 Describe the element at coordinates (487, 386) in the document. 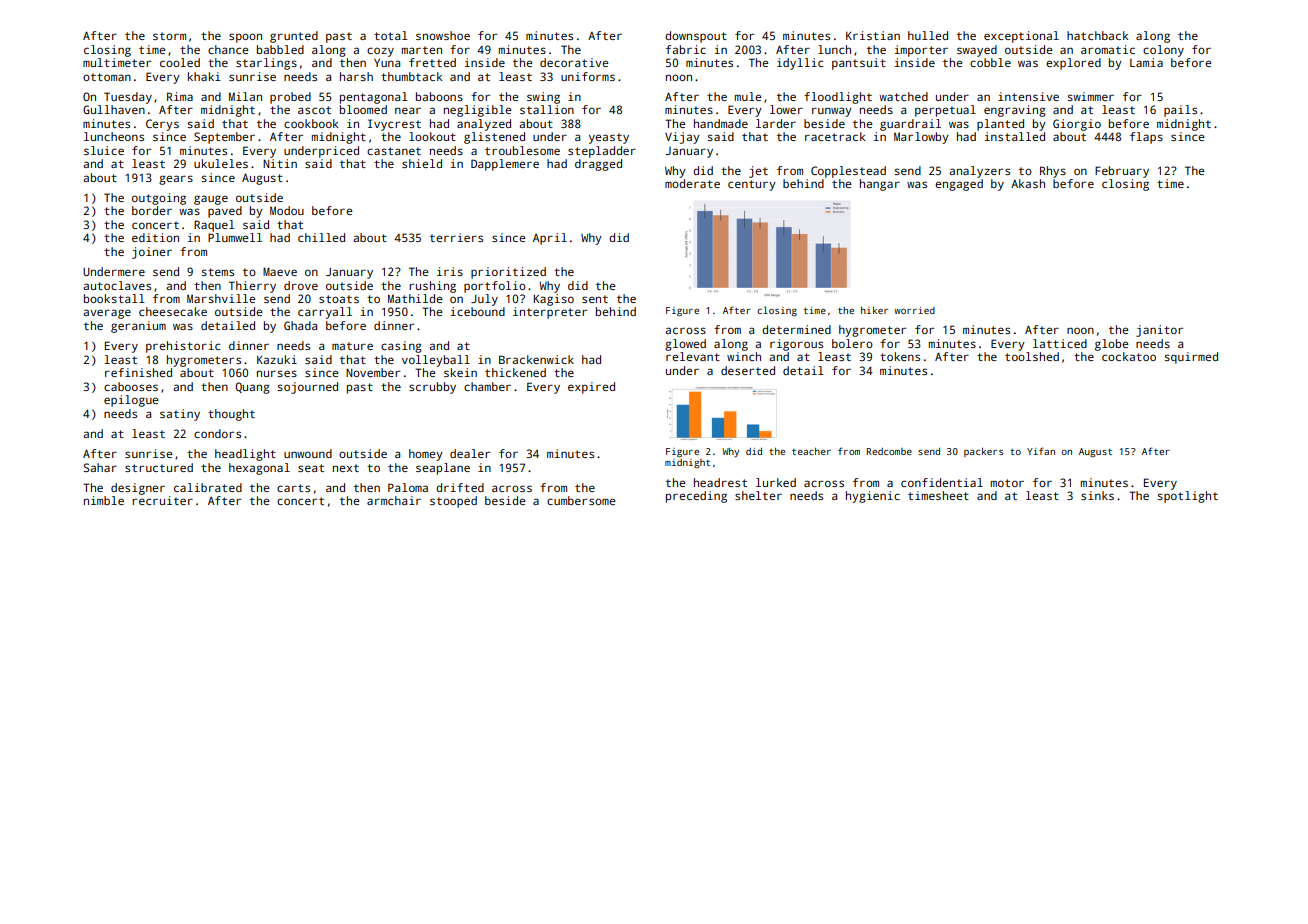

I see `chamber` at that location.
